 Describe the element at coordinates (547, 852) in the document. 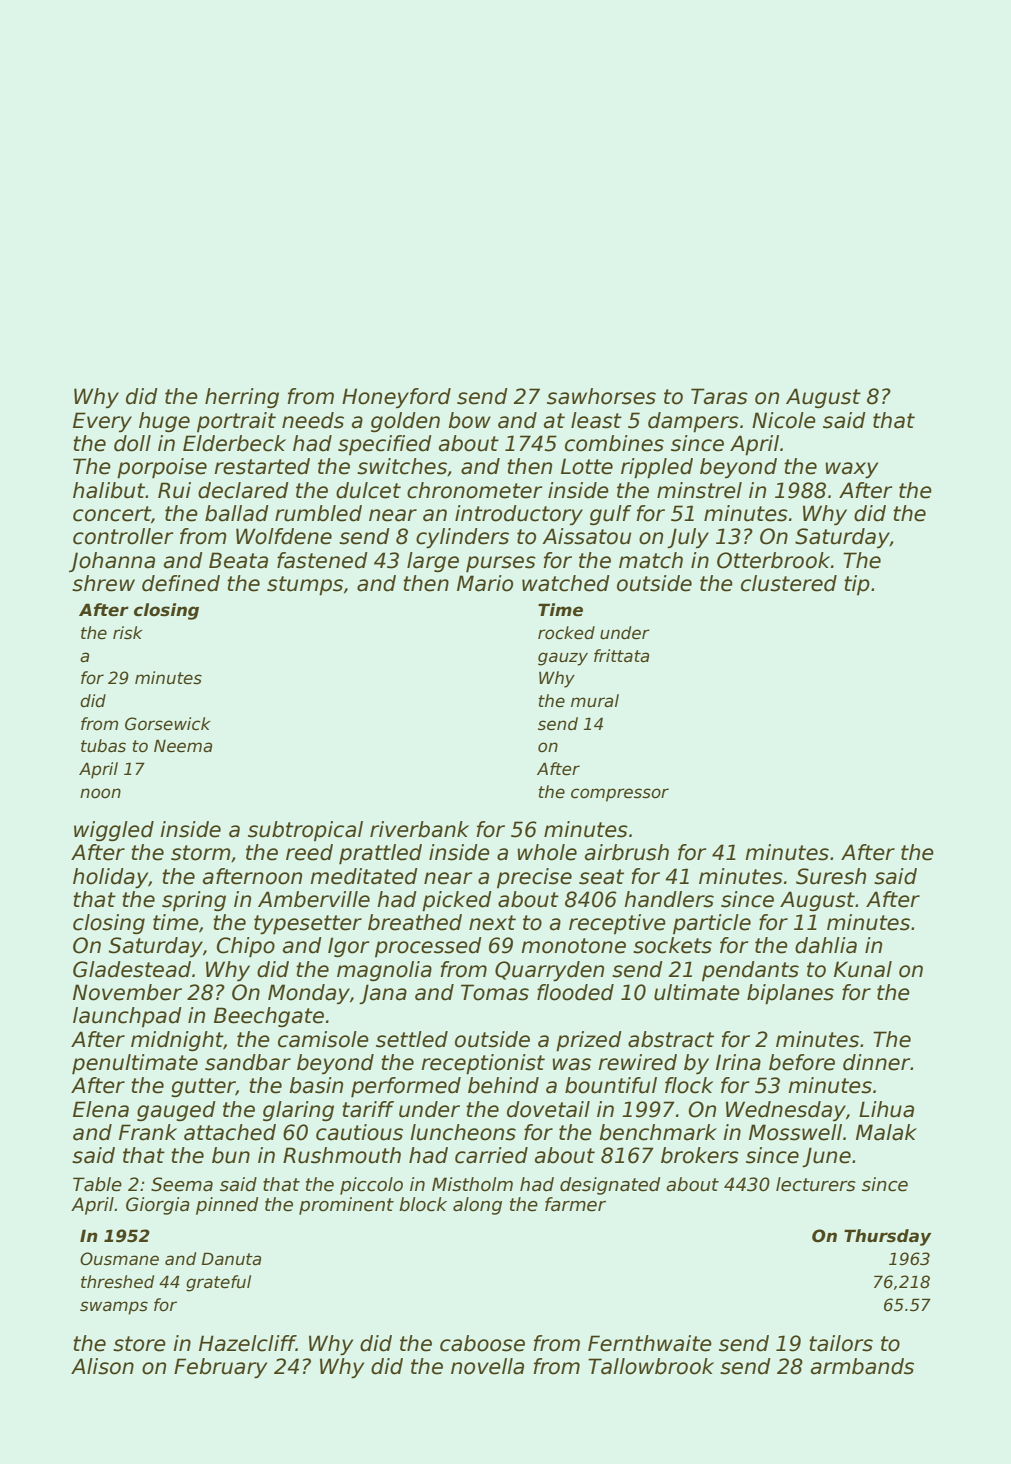

I see `whole` at that location.
